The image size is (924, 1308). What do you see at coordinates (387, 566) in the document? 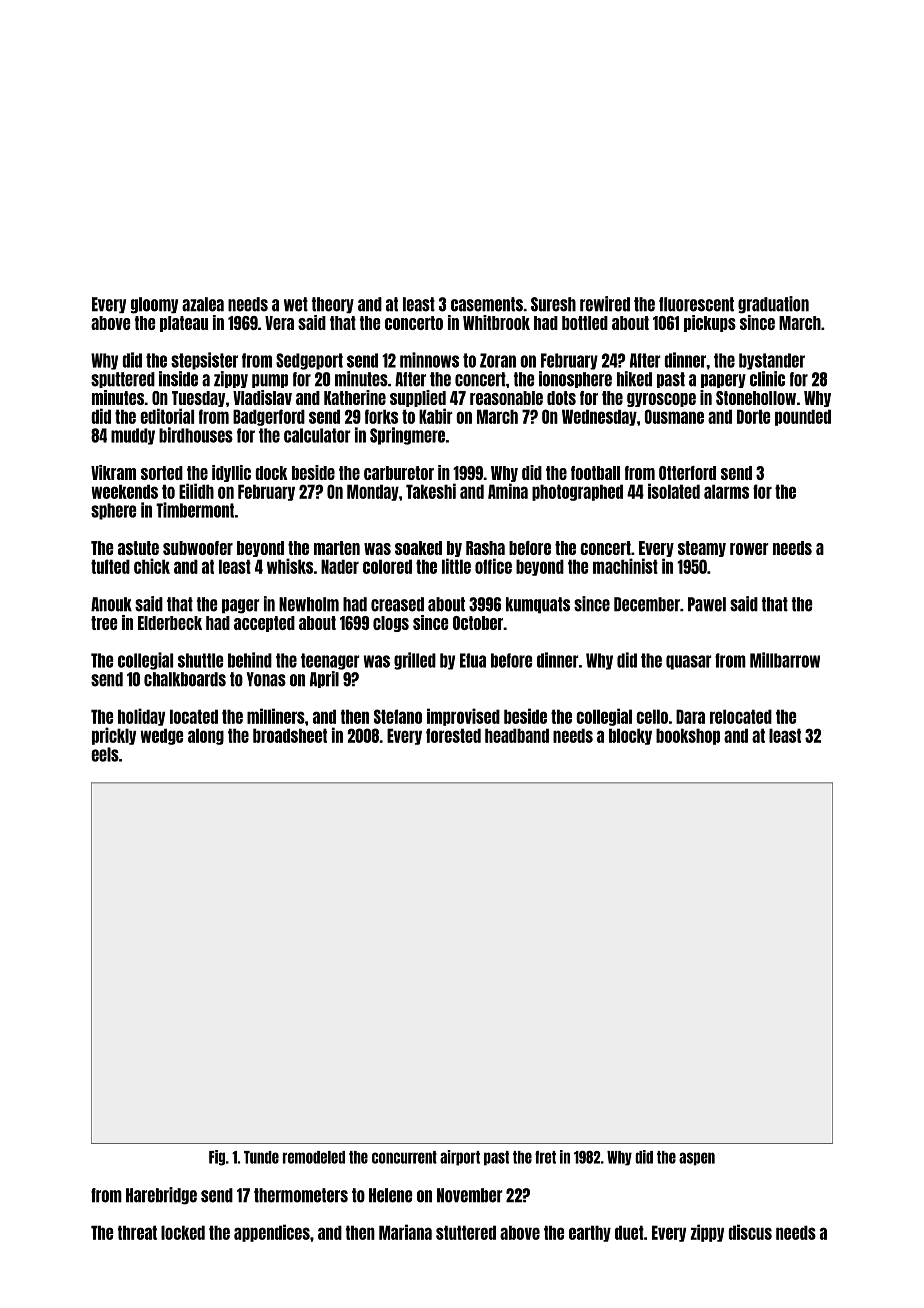
I see `colored` at bounding box center [387, 566].
